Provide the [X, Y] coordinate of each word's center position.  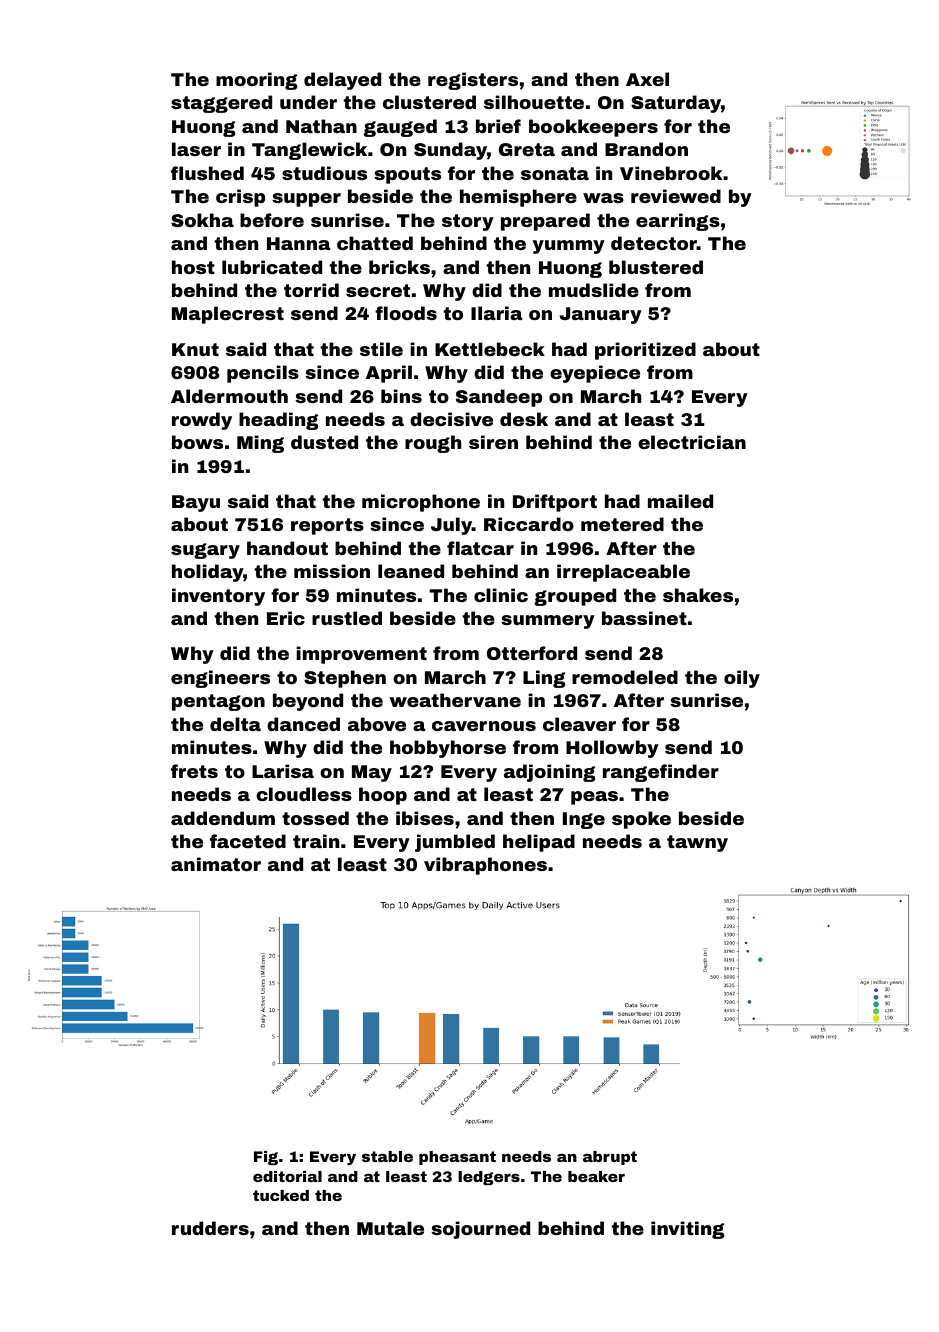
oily [742, 679]
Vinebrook [671, 173]
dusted [324, 442]
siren [493, 442]
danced [303, 724]
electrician [692, 442]
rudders [210, 1228]
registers [473, 81]
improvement [361, 655]
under [308, 102]
